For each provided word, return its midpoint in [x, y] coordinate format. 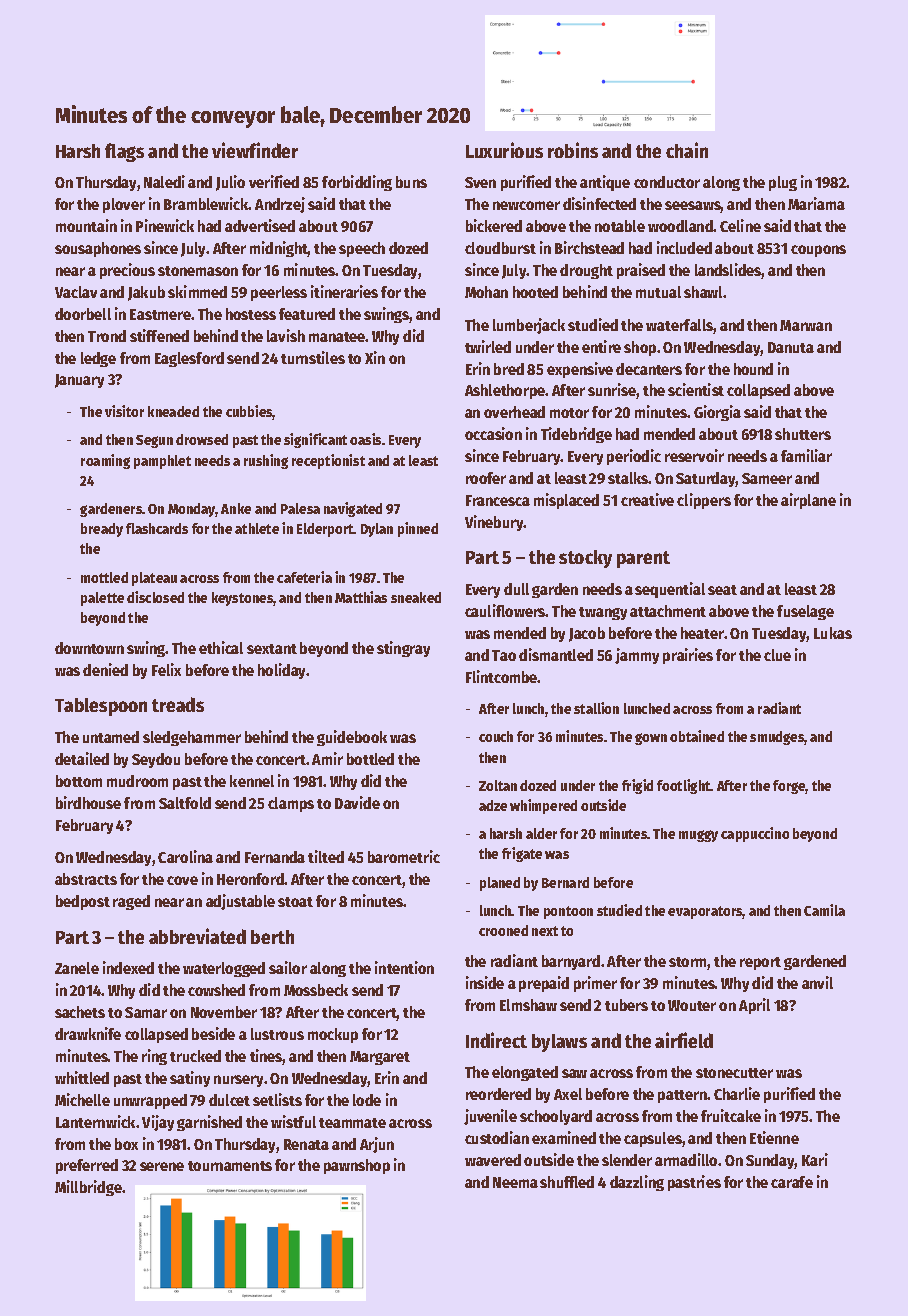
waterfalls [680, 326]
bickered [494, 225]
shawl [703, 292]
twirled [488, 346]
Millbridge [88, 1188]
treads [178, 704]
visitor [124, 411]
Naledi [164, 181]
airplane [808, 501]
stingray [403, 649]
